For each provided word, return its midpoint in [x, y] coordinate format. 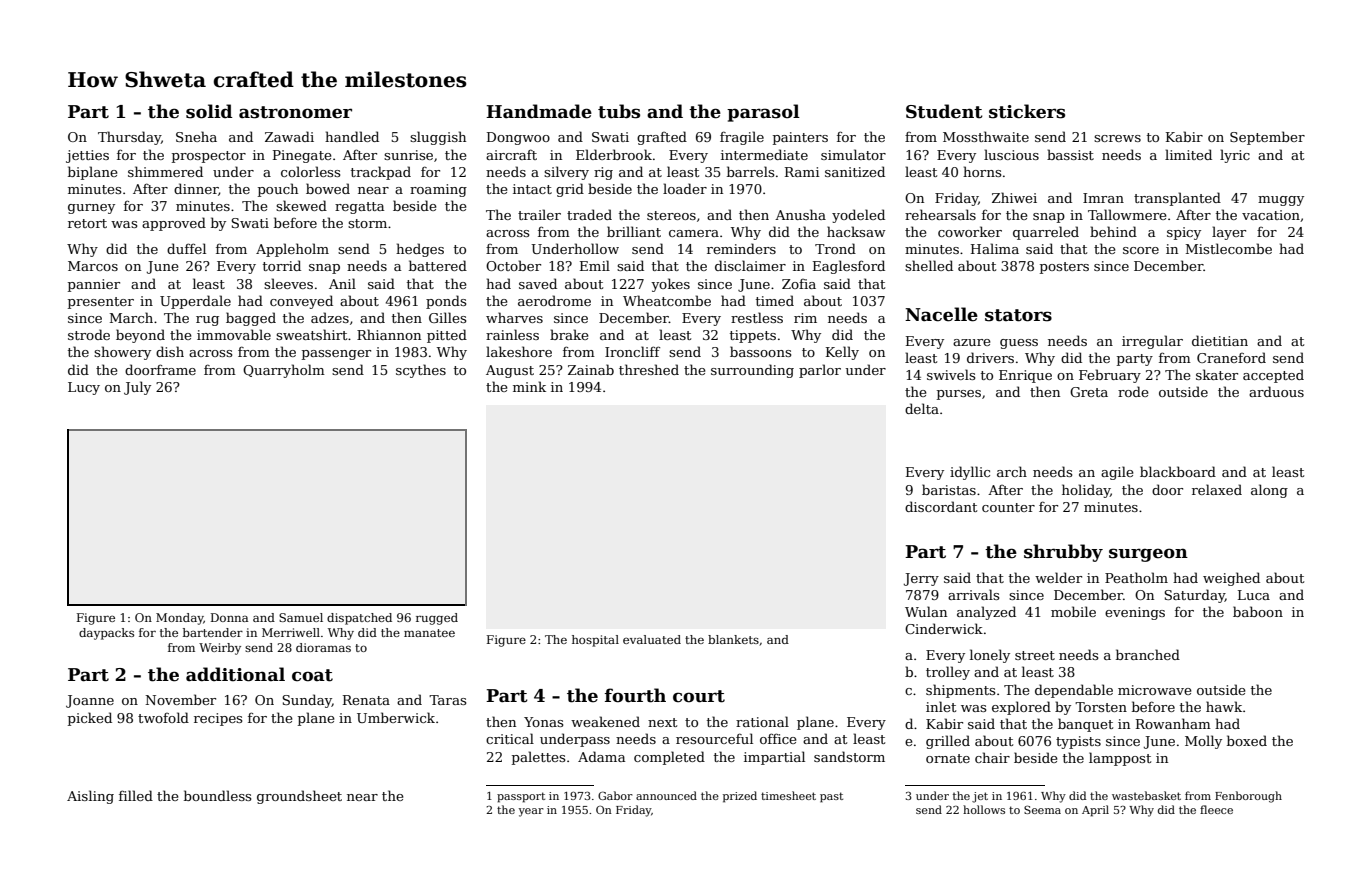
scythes [421, 371]
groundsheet [299, 797]
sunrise [408, 155]
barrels [750, 171]
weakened [605, 721]
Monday [180, 619]
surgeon [1148, 555]
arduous [1276, 391]
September [1267, 138]
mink [529, 386]
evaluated [652, 639]
